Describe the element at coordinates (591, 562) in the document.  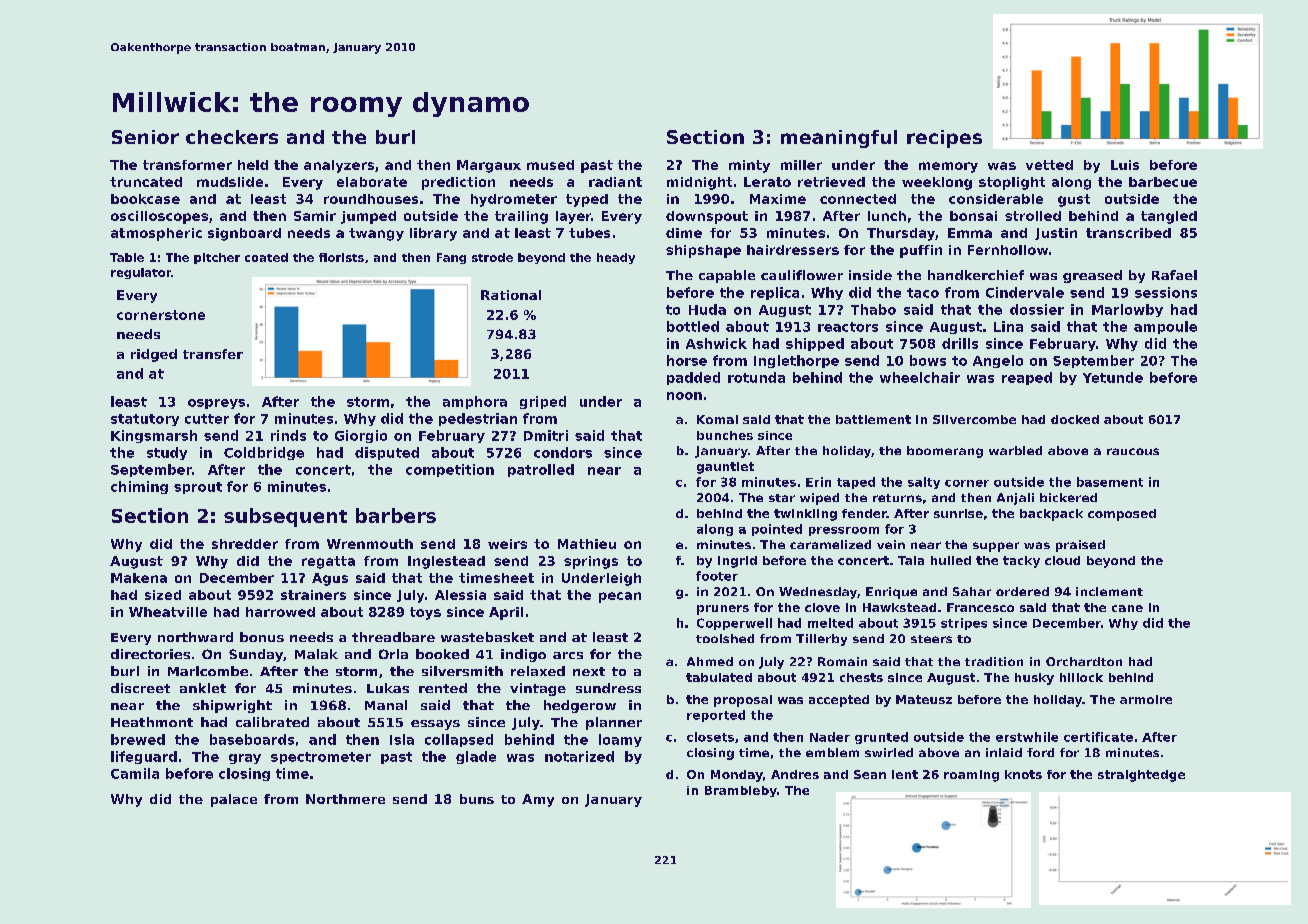
I see `springs` at that location.
